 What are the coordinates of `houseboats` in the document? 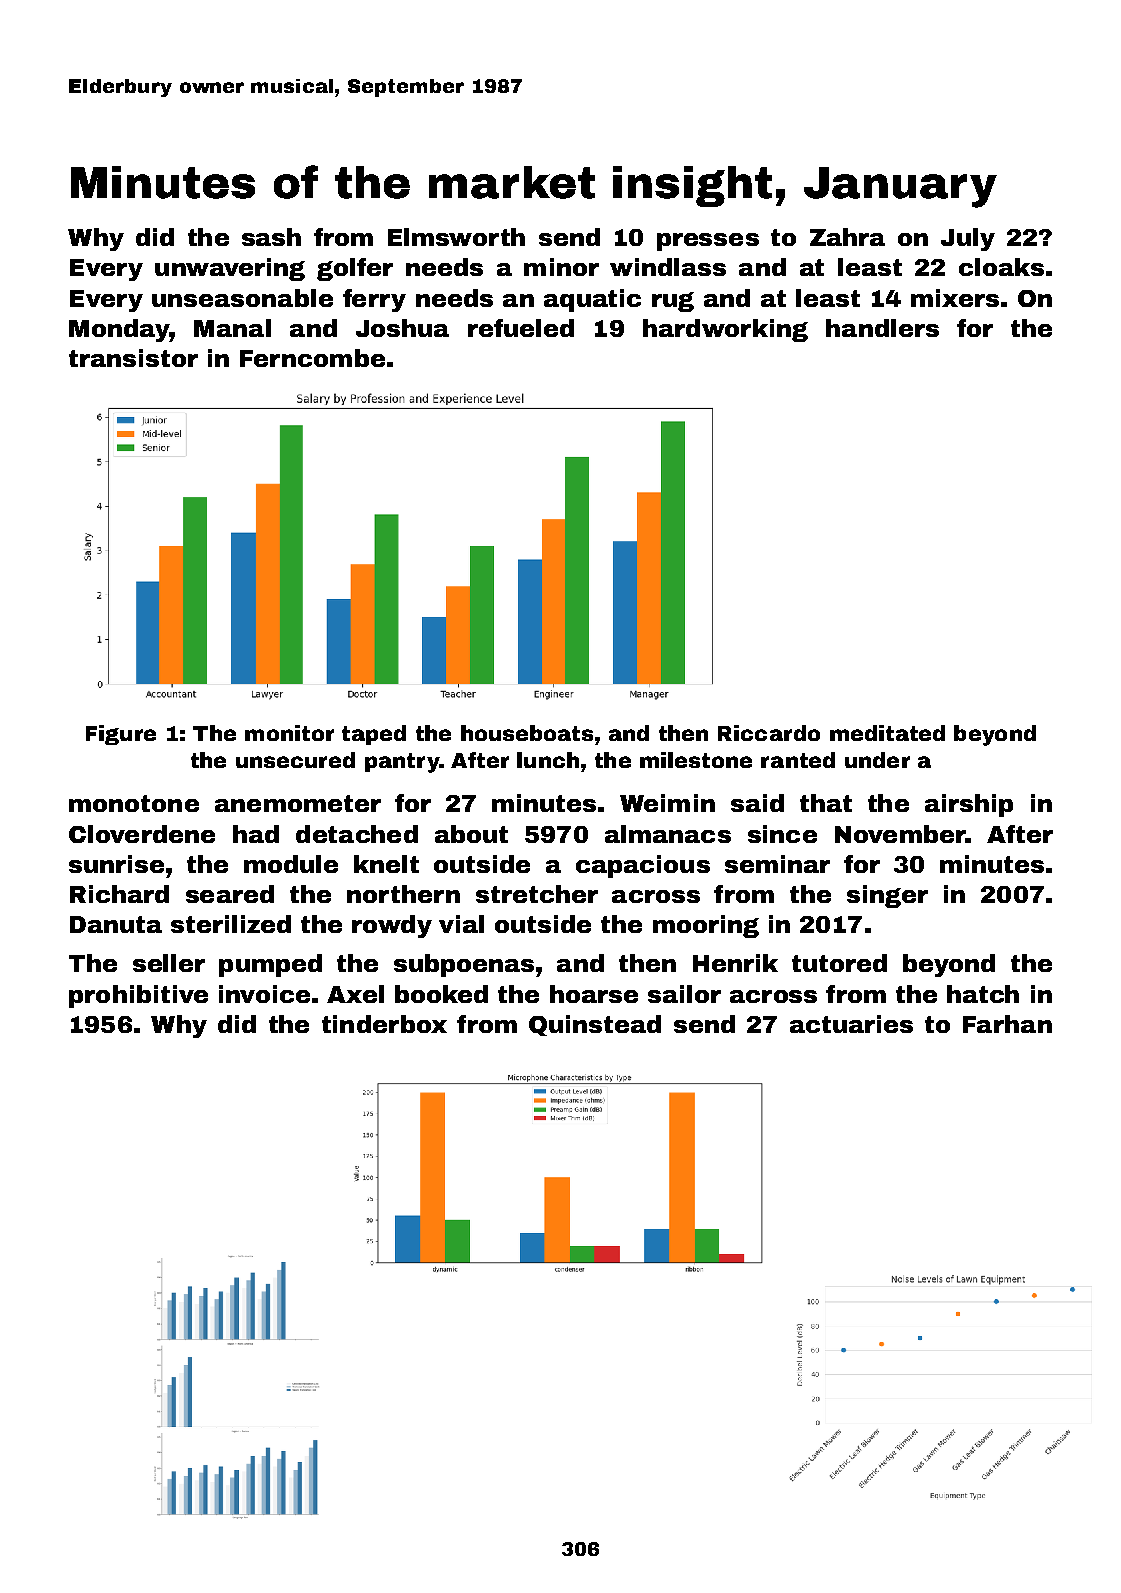 It's located at (527, 733).
